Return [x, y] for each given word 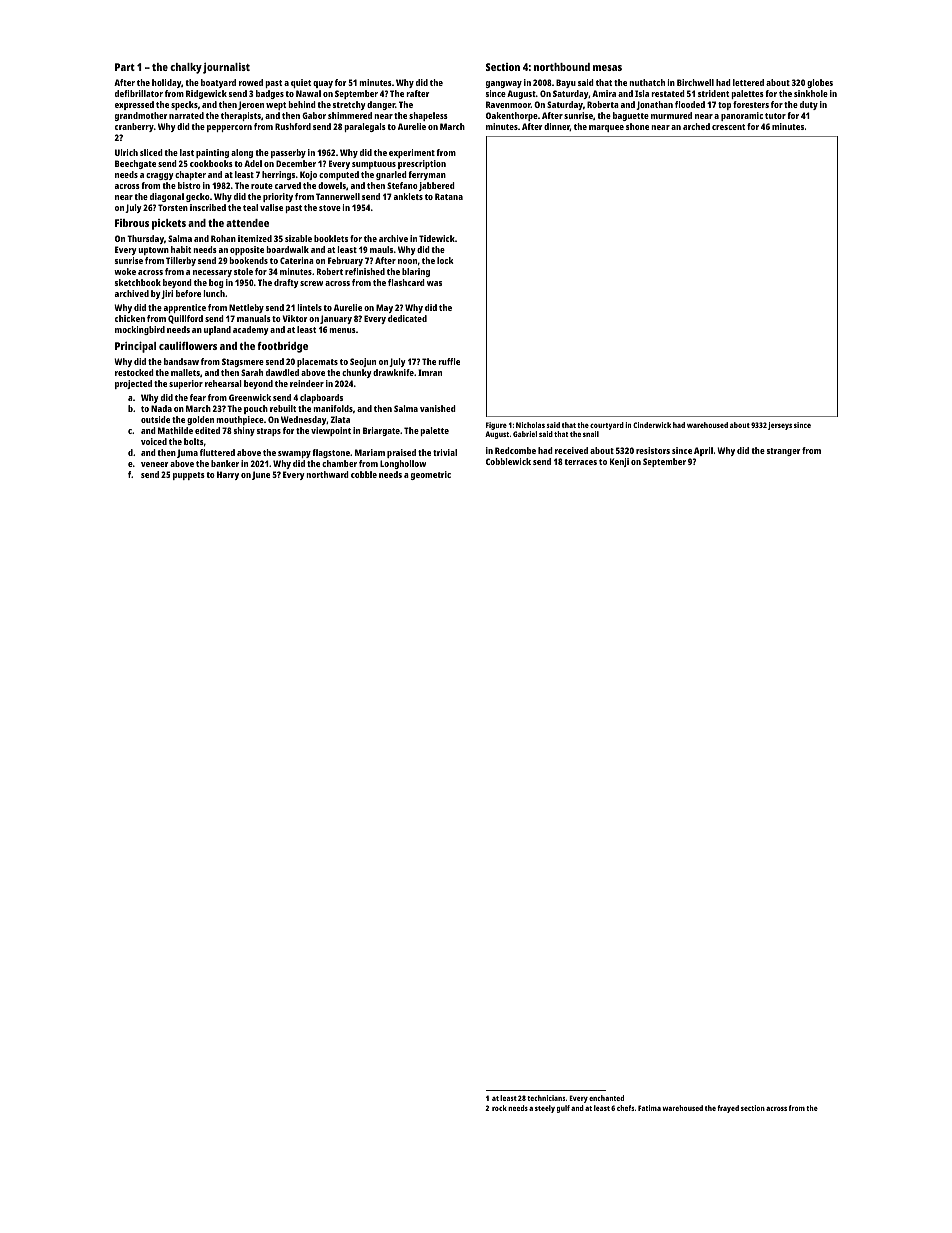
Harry [228, 475]
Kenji [619, 462]
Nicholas [530, 425]
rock [499, 1108]
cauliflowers [188, 346]
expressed [134, 105]
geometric [431, 475]
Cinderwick [652, 425]
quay [323, 84]
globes [820, 83]
